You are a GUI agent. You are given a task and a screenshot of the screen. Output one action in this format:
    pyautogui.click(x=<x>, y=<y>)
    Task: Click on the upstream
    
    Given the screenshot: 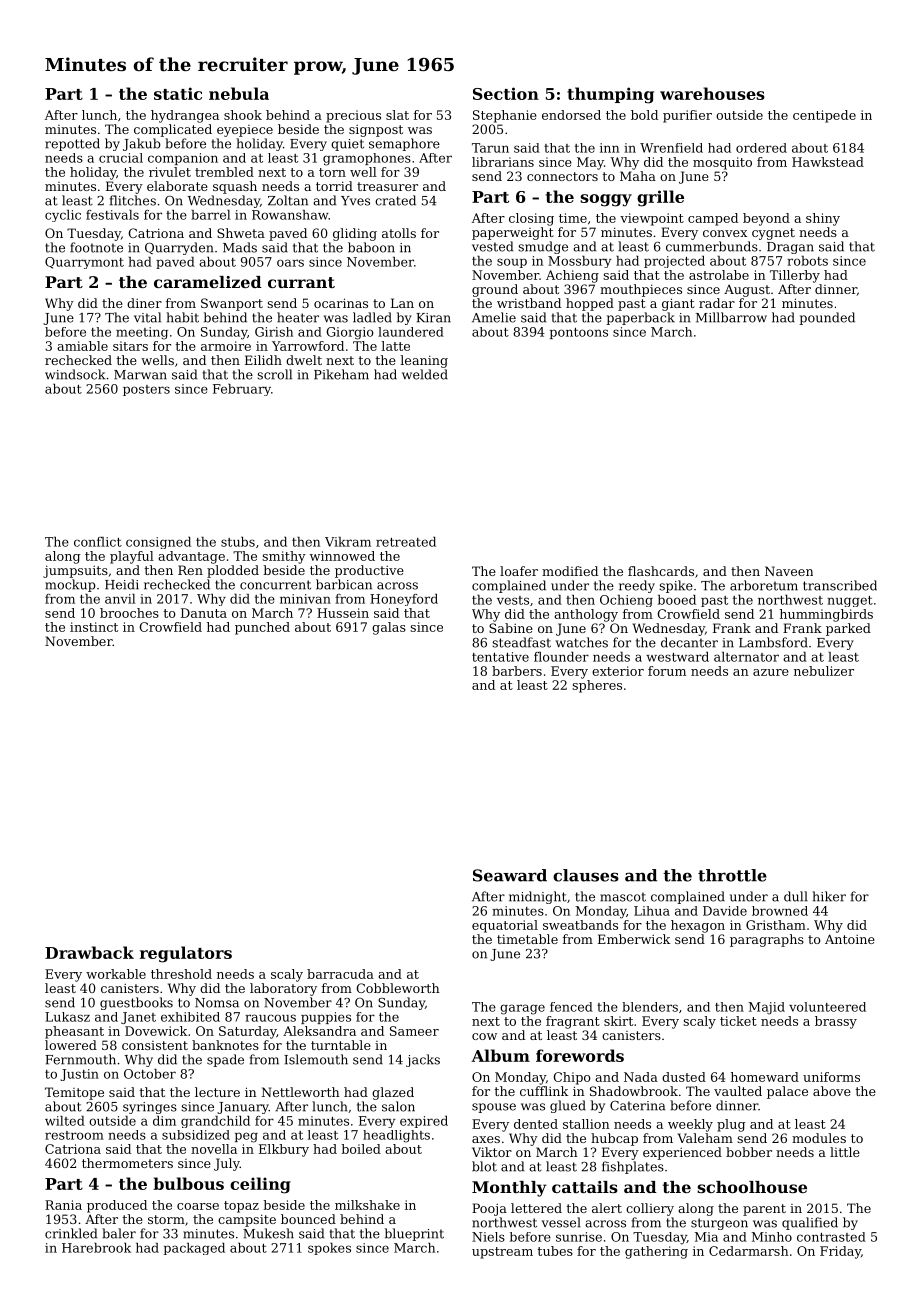 What is the action you would take?
    pyautogui.click(x=502, y=1253)
